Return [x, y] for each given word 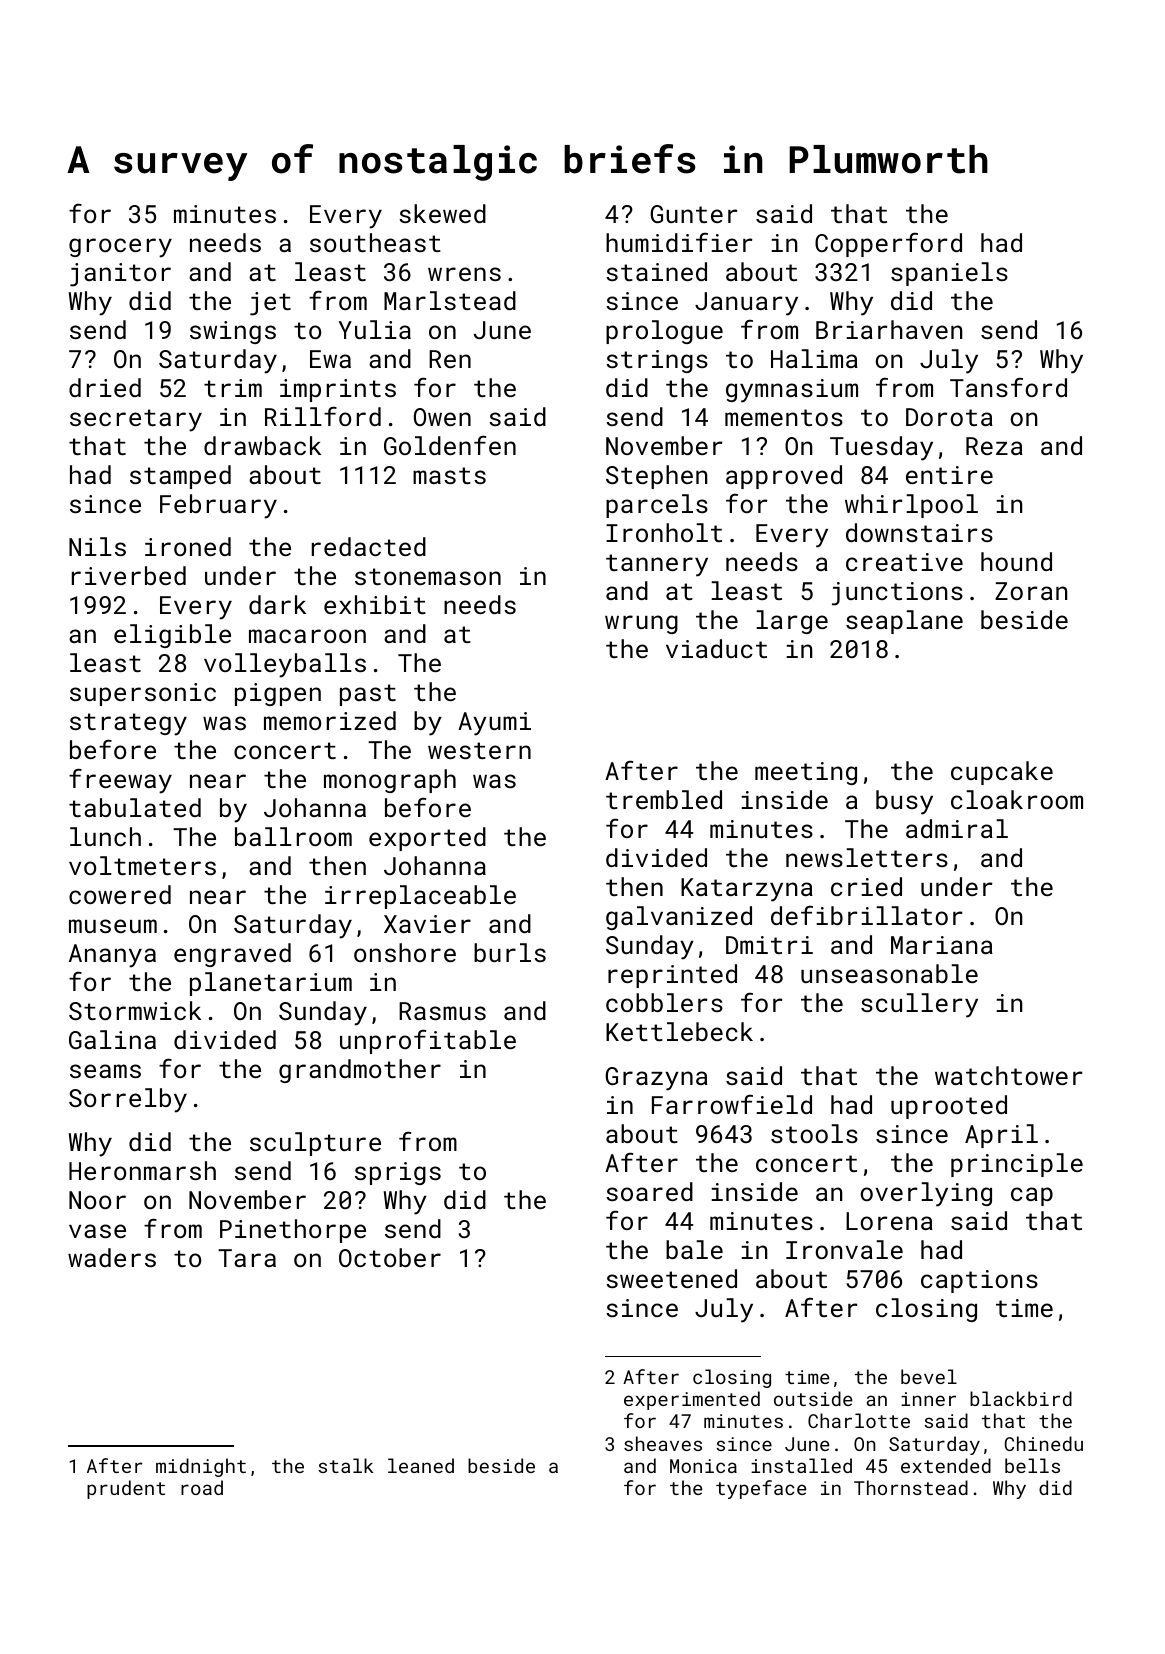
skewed [442, 213]
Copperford [888, 245]
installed [801, 1465]
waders [112, 1257]
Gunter [694, 214]
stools [814, 1133]
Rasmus [442, 1011]
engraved [232, 955]
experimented [692, 1400]
